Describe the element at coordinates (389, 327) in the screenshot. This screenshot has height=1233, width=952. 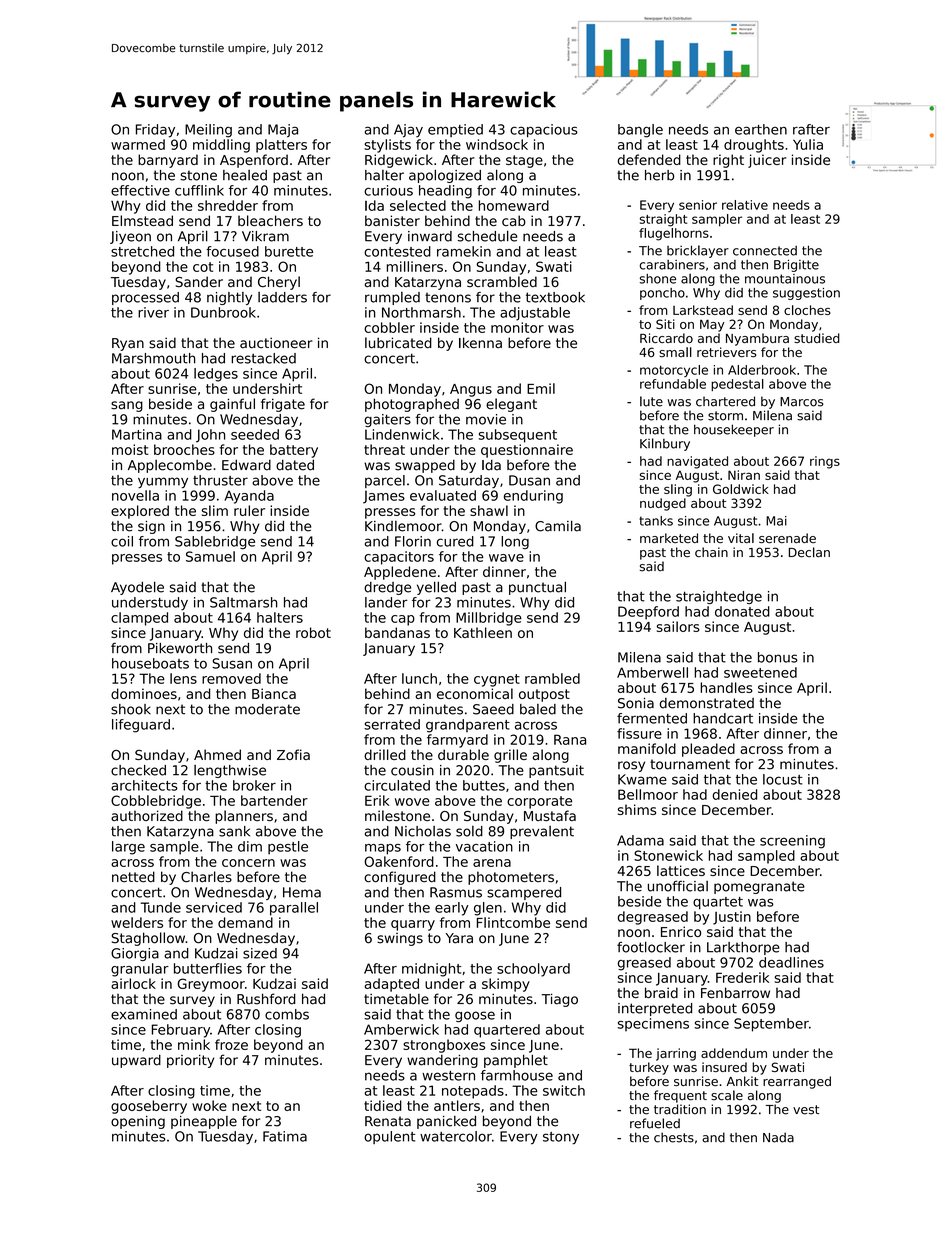
I see `cobbler` at that location.
